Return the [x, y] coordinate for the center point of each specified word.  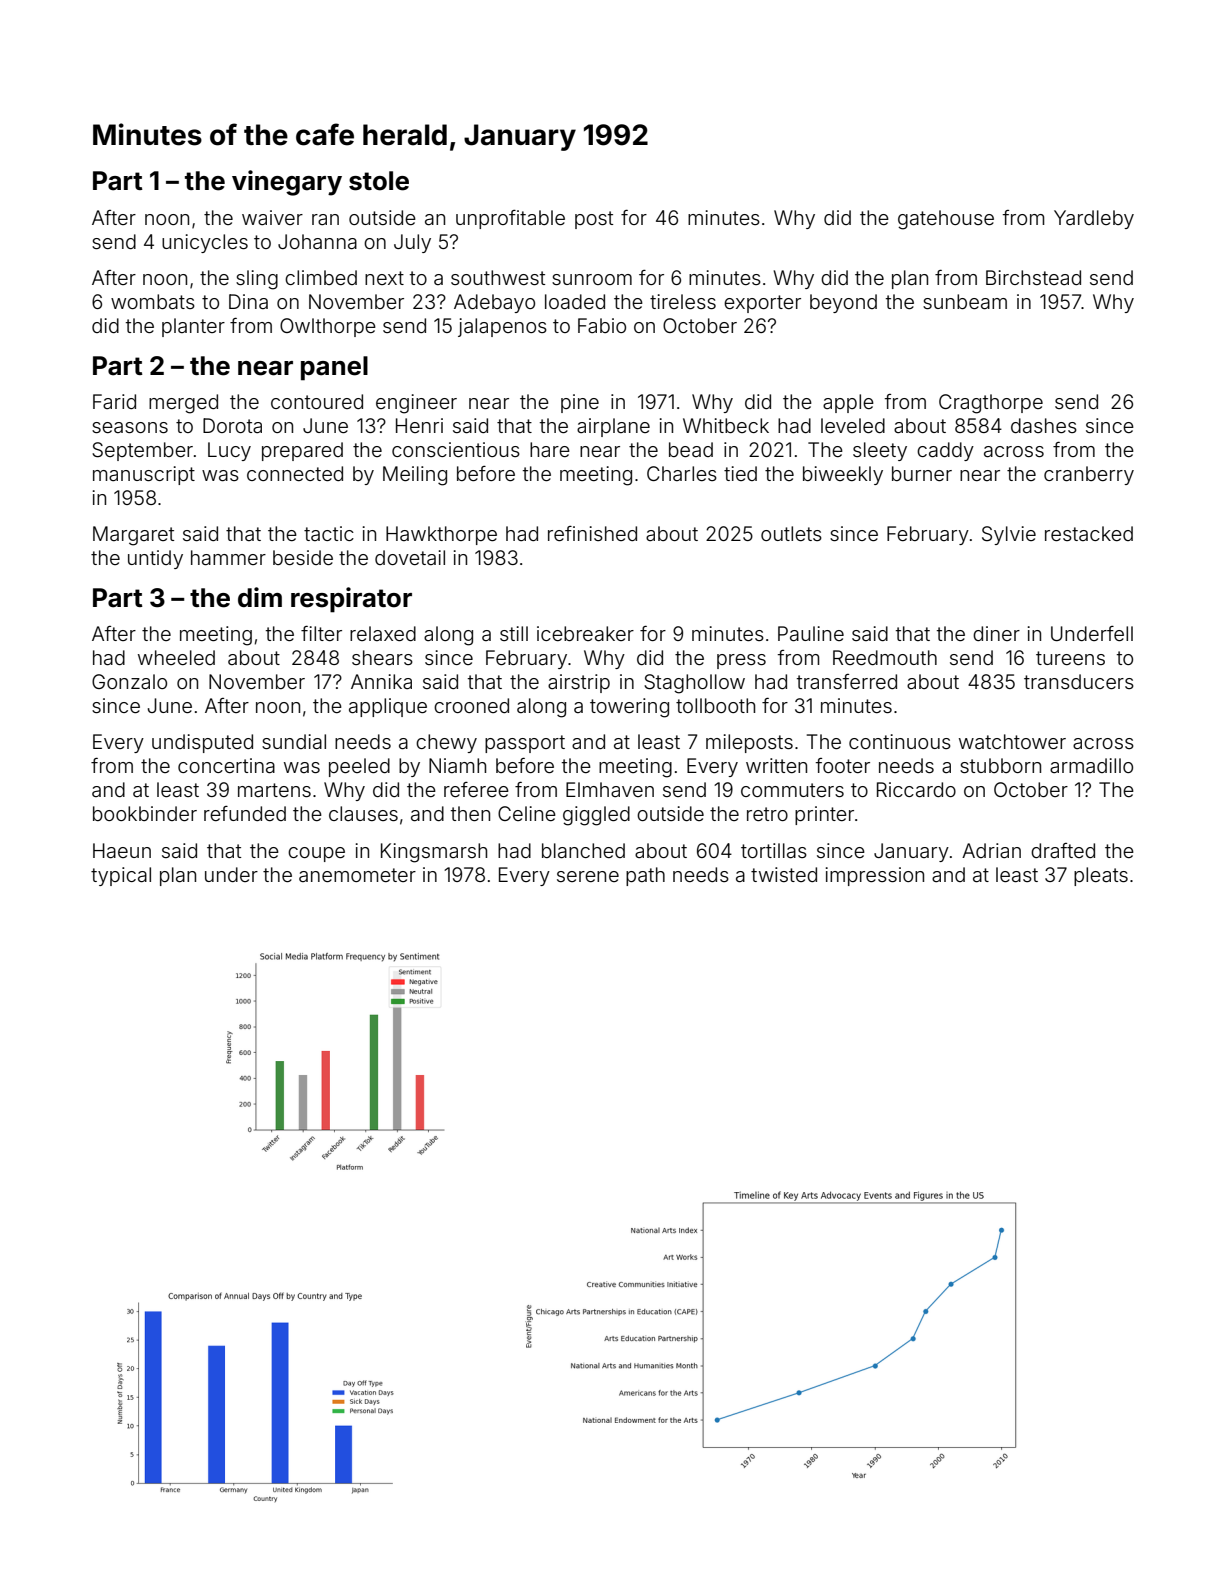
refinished [592, 533]
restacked [1089, 533]
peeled [359, 767]
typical [121, 876]
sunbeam [965, 301]
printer [824, 815]
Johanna [317, 241]
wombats [153, 301]
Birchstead [1033, 277]
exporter [762, 304]
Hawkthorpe [441, 535]
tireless [683, 301]
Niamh [457, 765]
